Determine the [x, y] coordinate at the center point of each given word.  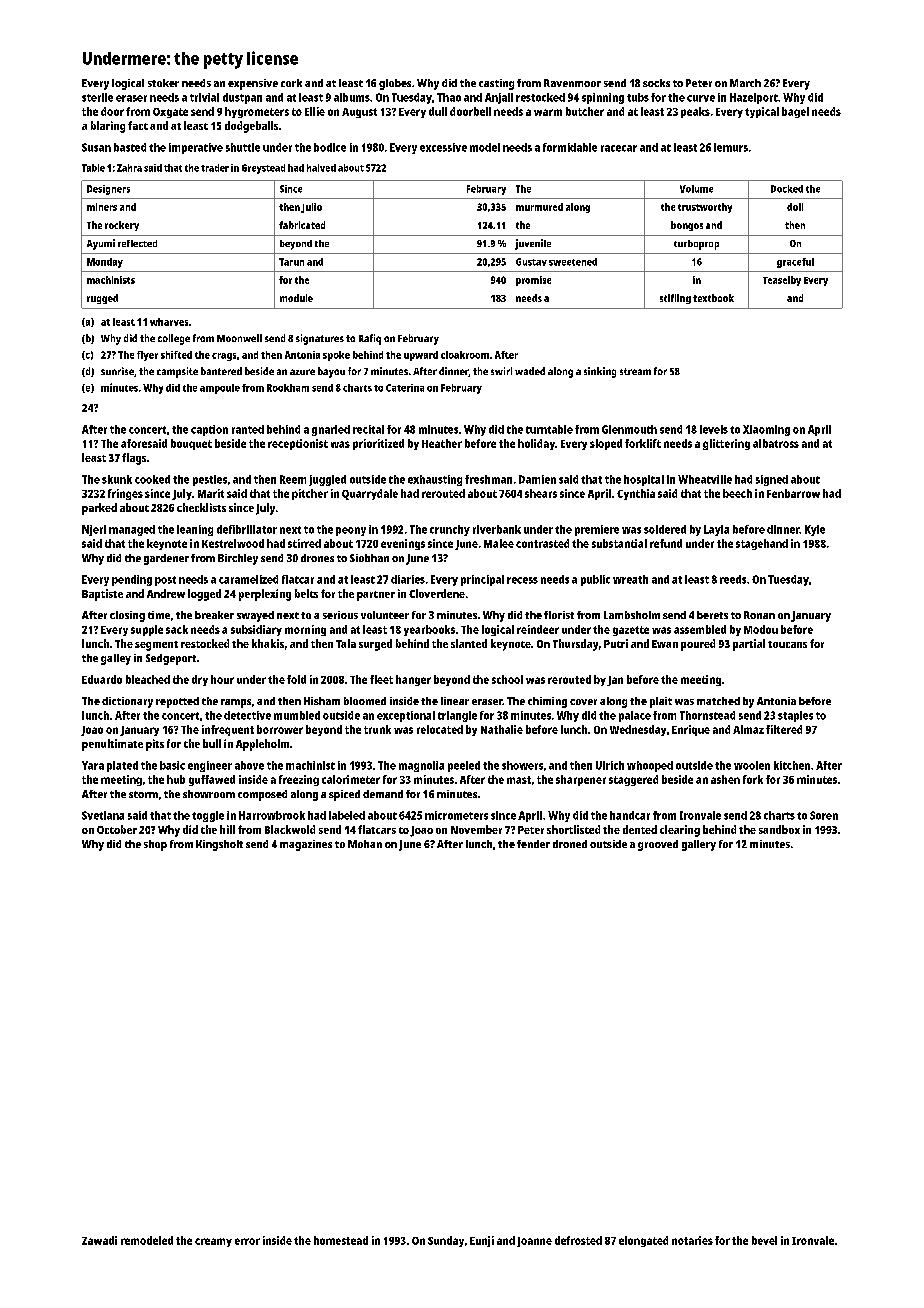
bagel [795, 112]
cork [291, 83]
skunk [117, 479]
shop [155, 845]
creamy [213, 1242]
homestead [341, 1240]
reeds [733, 579]
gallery [699, 845]
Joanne [534, 1242]
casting [496, 84]
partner [376, 596]
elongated [643, 1241]
